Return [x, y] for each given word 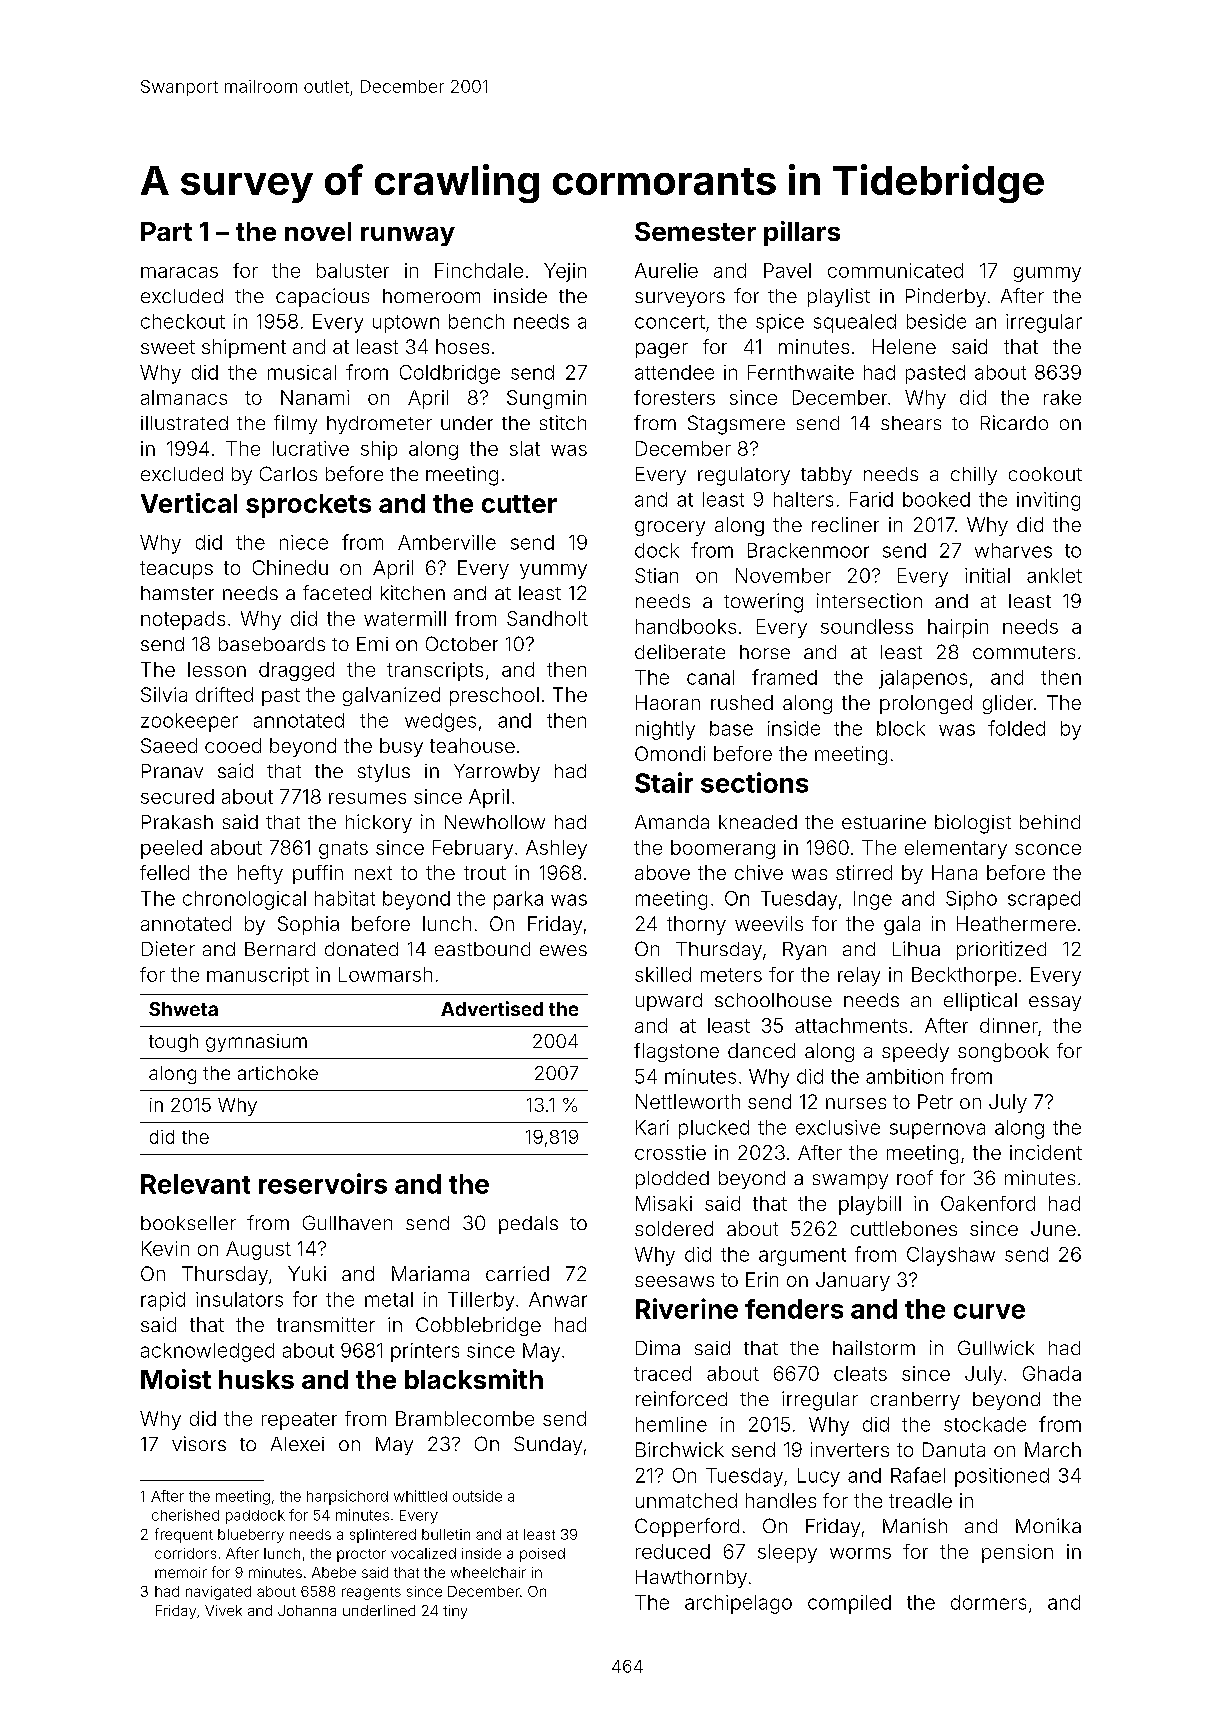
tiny [455, 1612]
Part [166, 231]
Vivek [223, 1610]
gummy [1047, 274]
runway [408, 236]
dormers [988, 1602]
